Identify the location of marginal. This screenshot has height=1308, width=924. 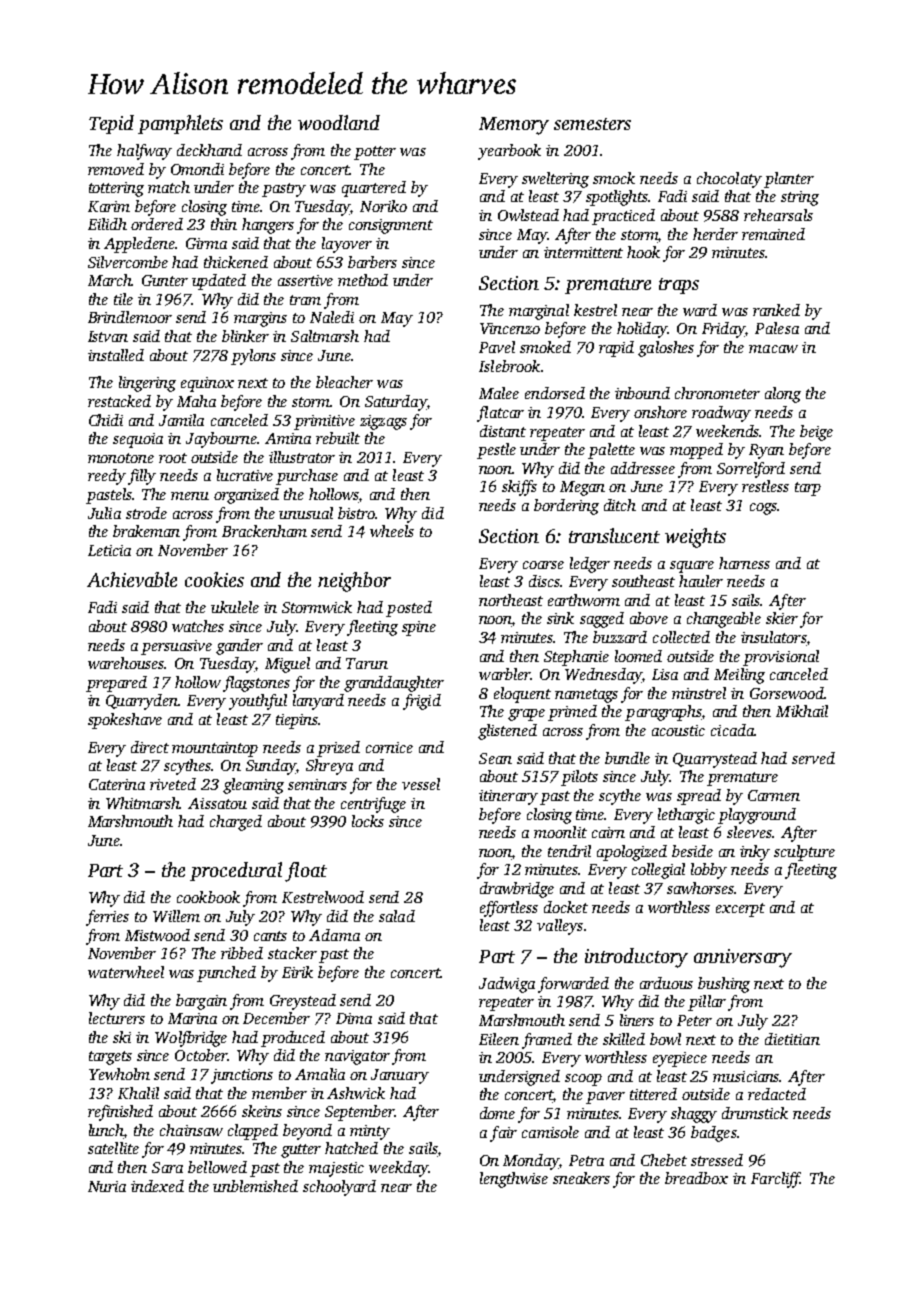
(539, 312).
